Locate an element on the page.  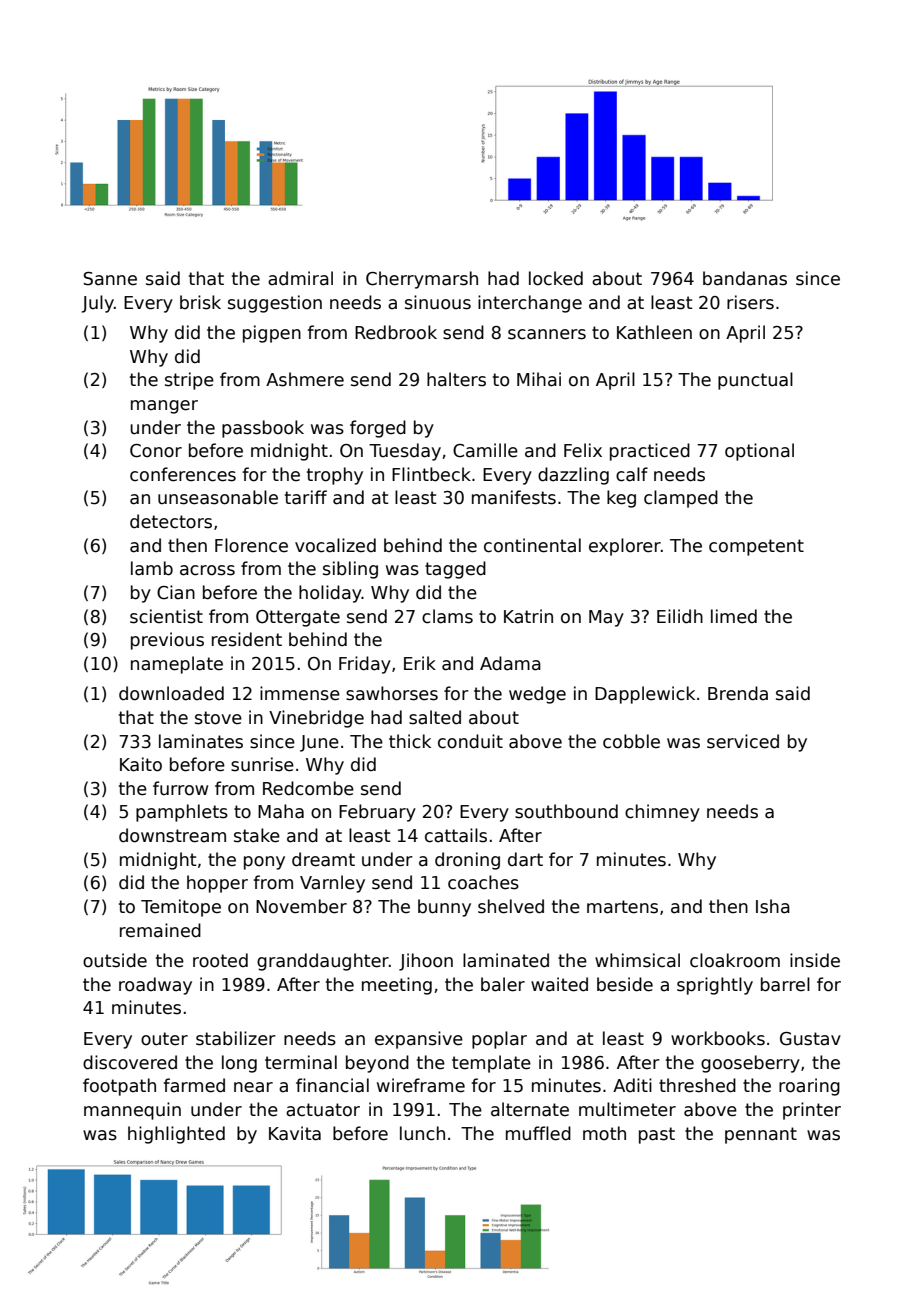
Camille is located at coordinates (485, 450).
